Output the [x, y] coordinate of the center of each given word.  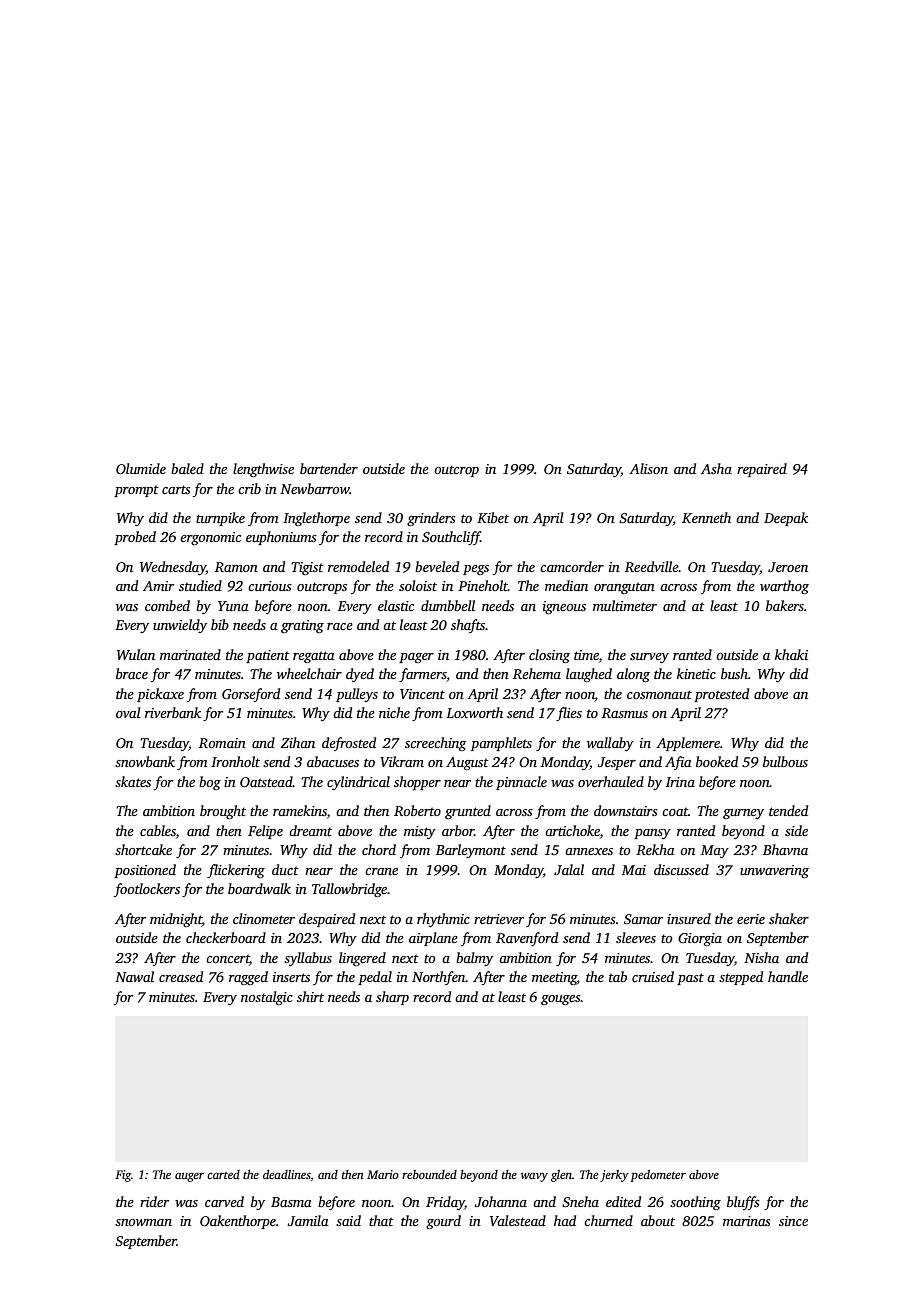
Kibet [493, 517]
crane [381, 871]
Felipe [265, 832]
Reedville [652, 566]
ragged [248, 978]
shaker [789, 918]
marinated [190, 654]
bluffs [743, 1203]
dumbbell [448, 605]
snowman [143, 1222]
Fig [123, 1176]
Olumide [141, 468]
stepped [741, 978]
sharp [392, 998]
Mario [383, 1174]
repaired [762, 470]
